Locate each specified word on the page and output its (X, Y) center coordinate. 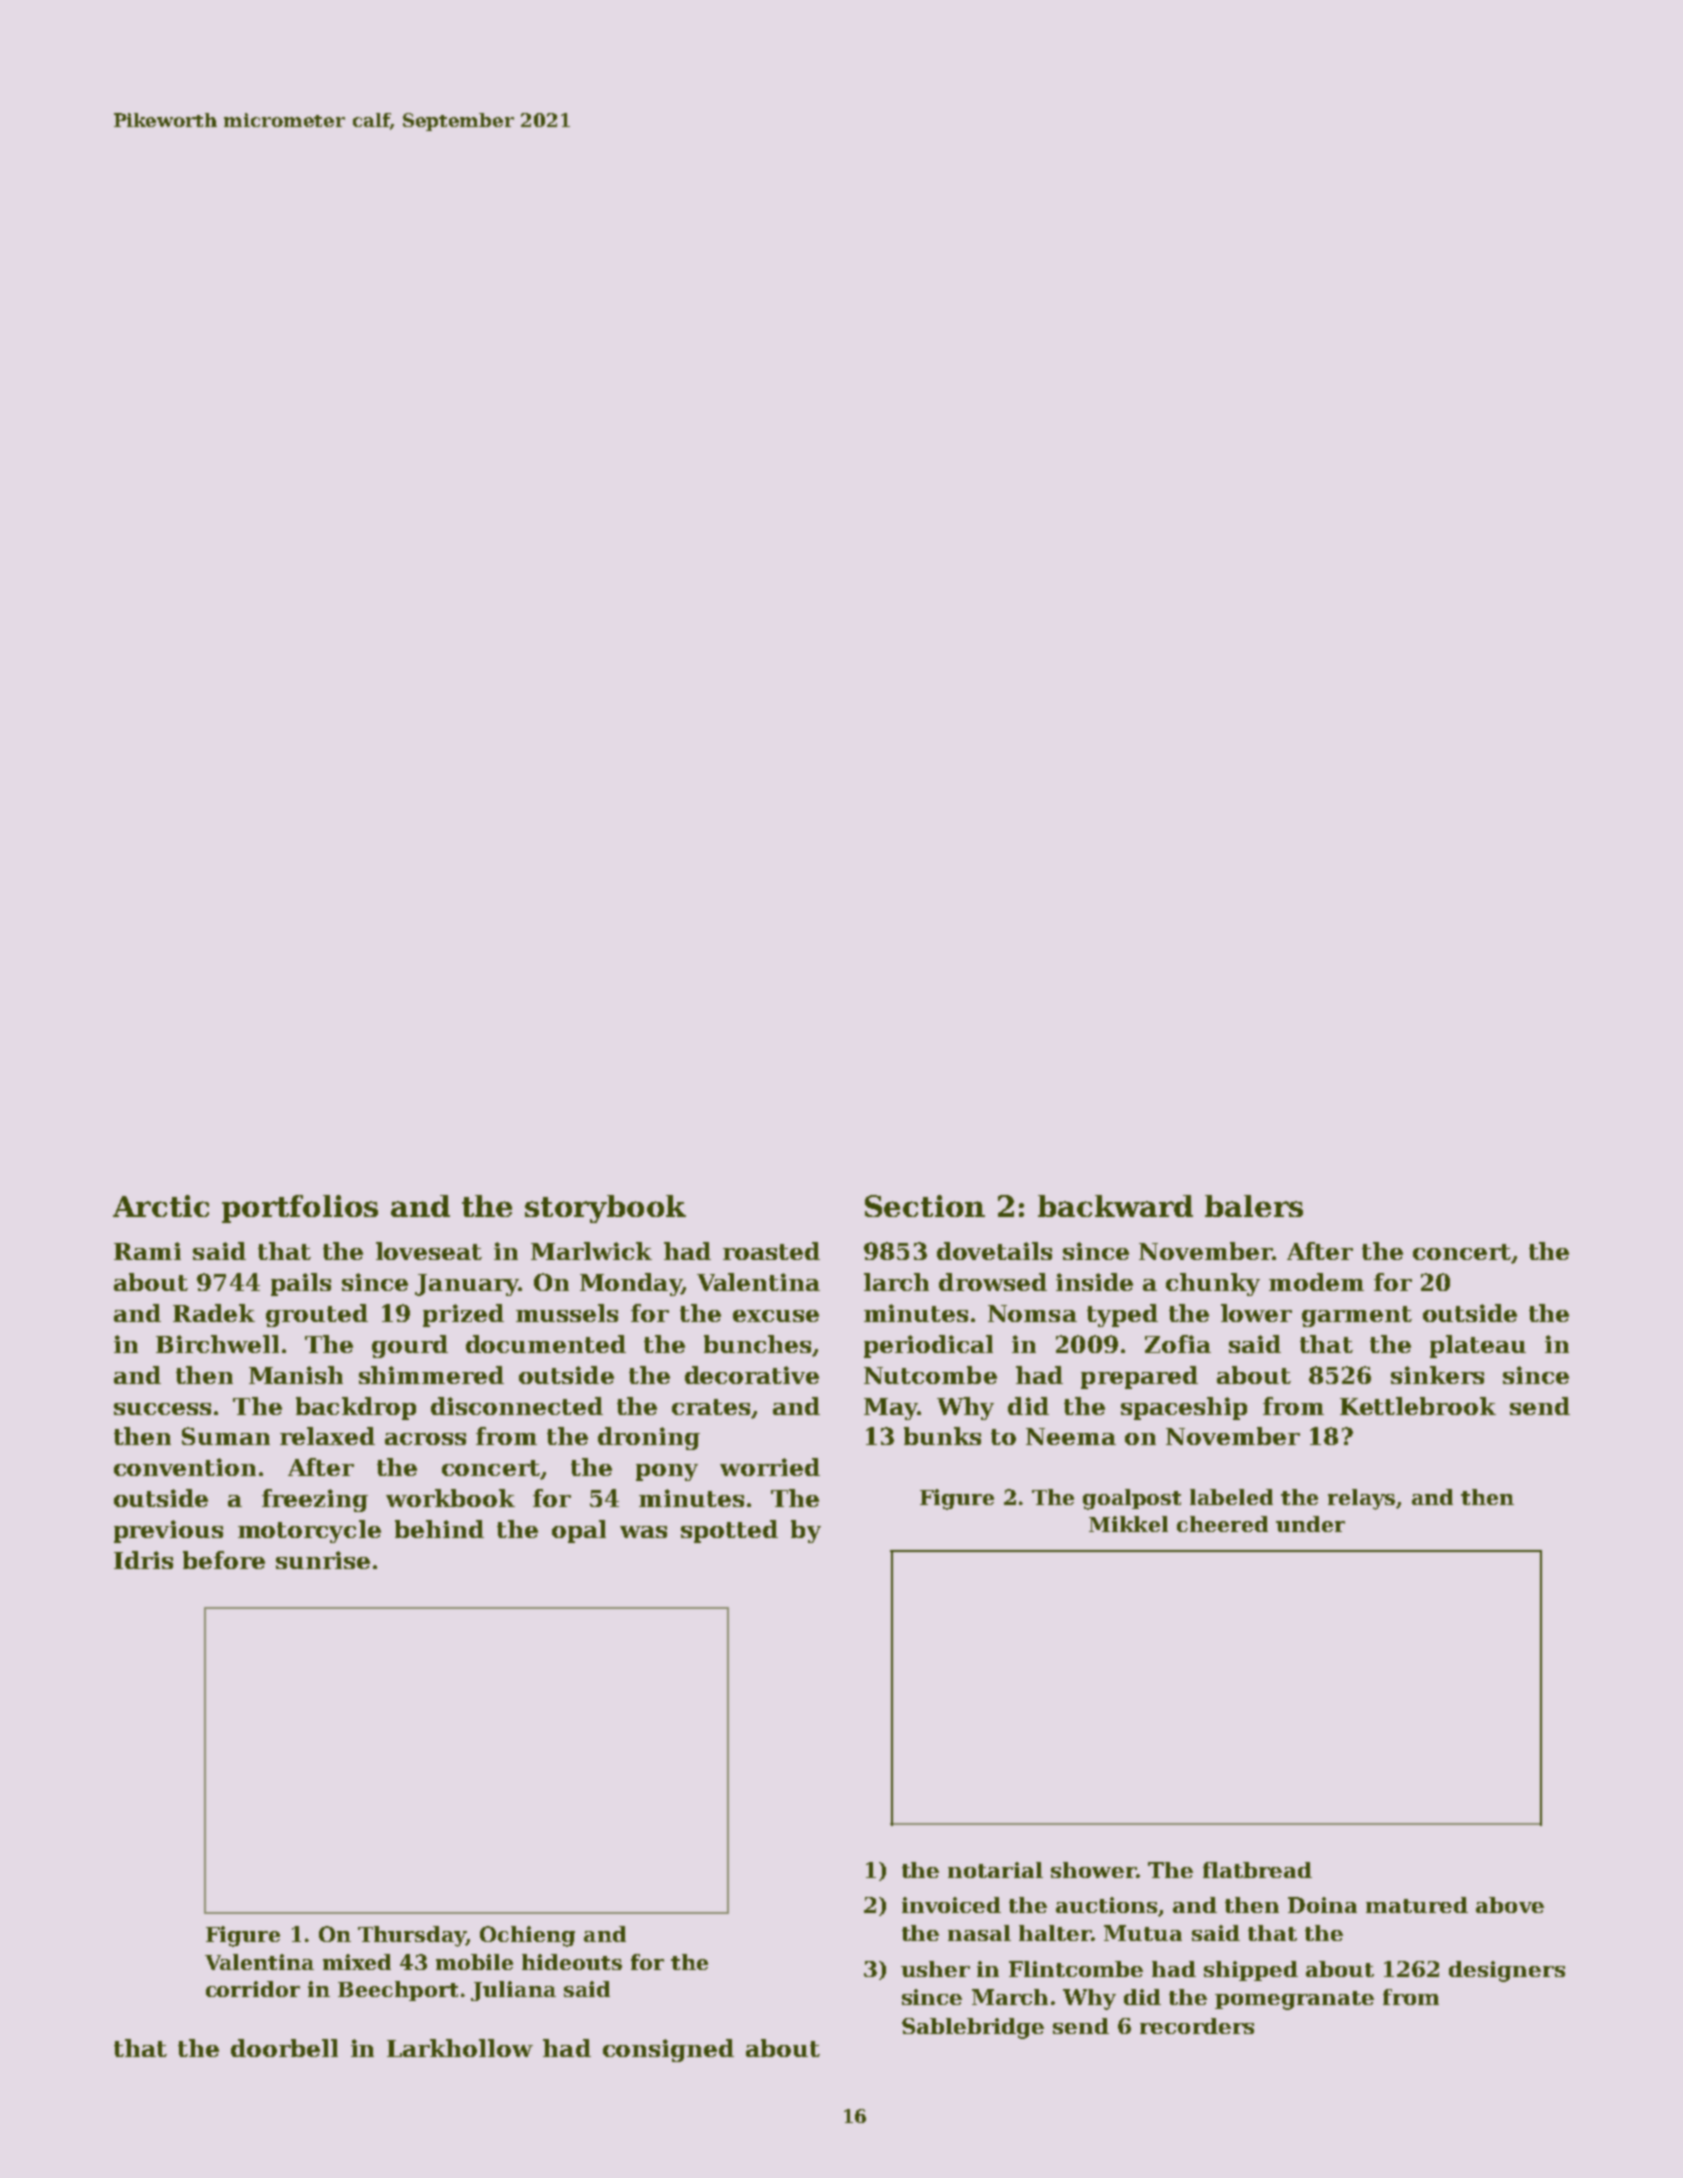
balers (1254, 1206)
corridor (253, 1989)
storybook (605, 1209)
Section (925, 1206)
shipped (1251, 1971)
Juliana (513, 1991)
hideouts (572, 1962)
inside (1094, 1282)
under (1310, 1524)
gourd (410, 1346)
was (643, 1532)
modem (1316, 1282)
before (224, 1560)
